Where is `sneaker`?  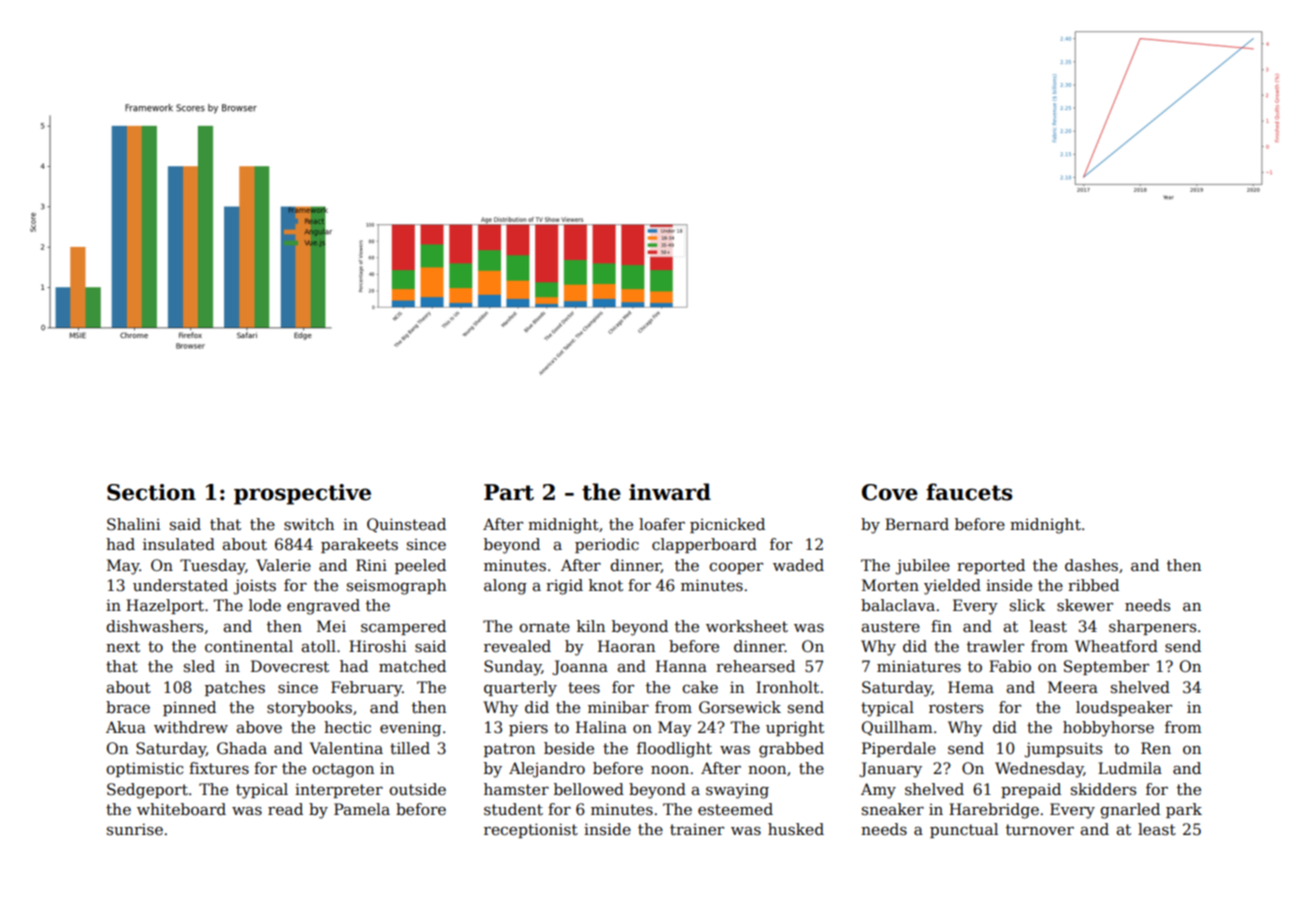
sneaker is located at coordinates (893, 809).
